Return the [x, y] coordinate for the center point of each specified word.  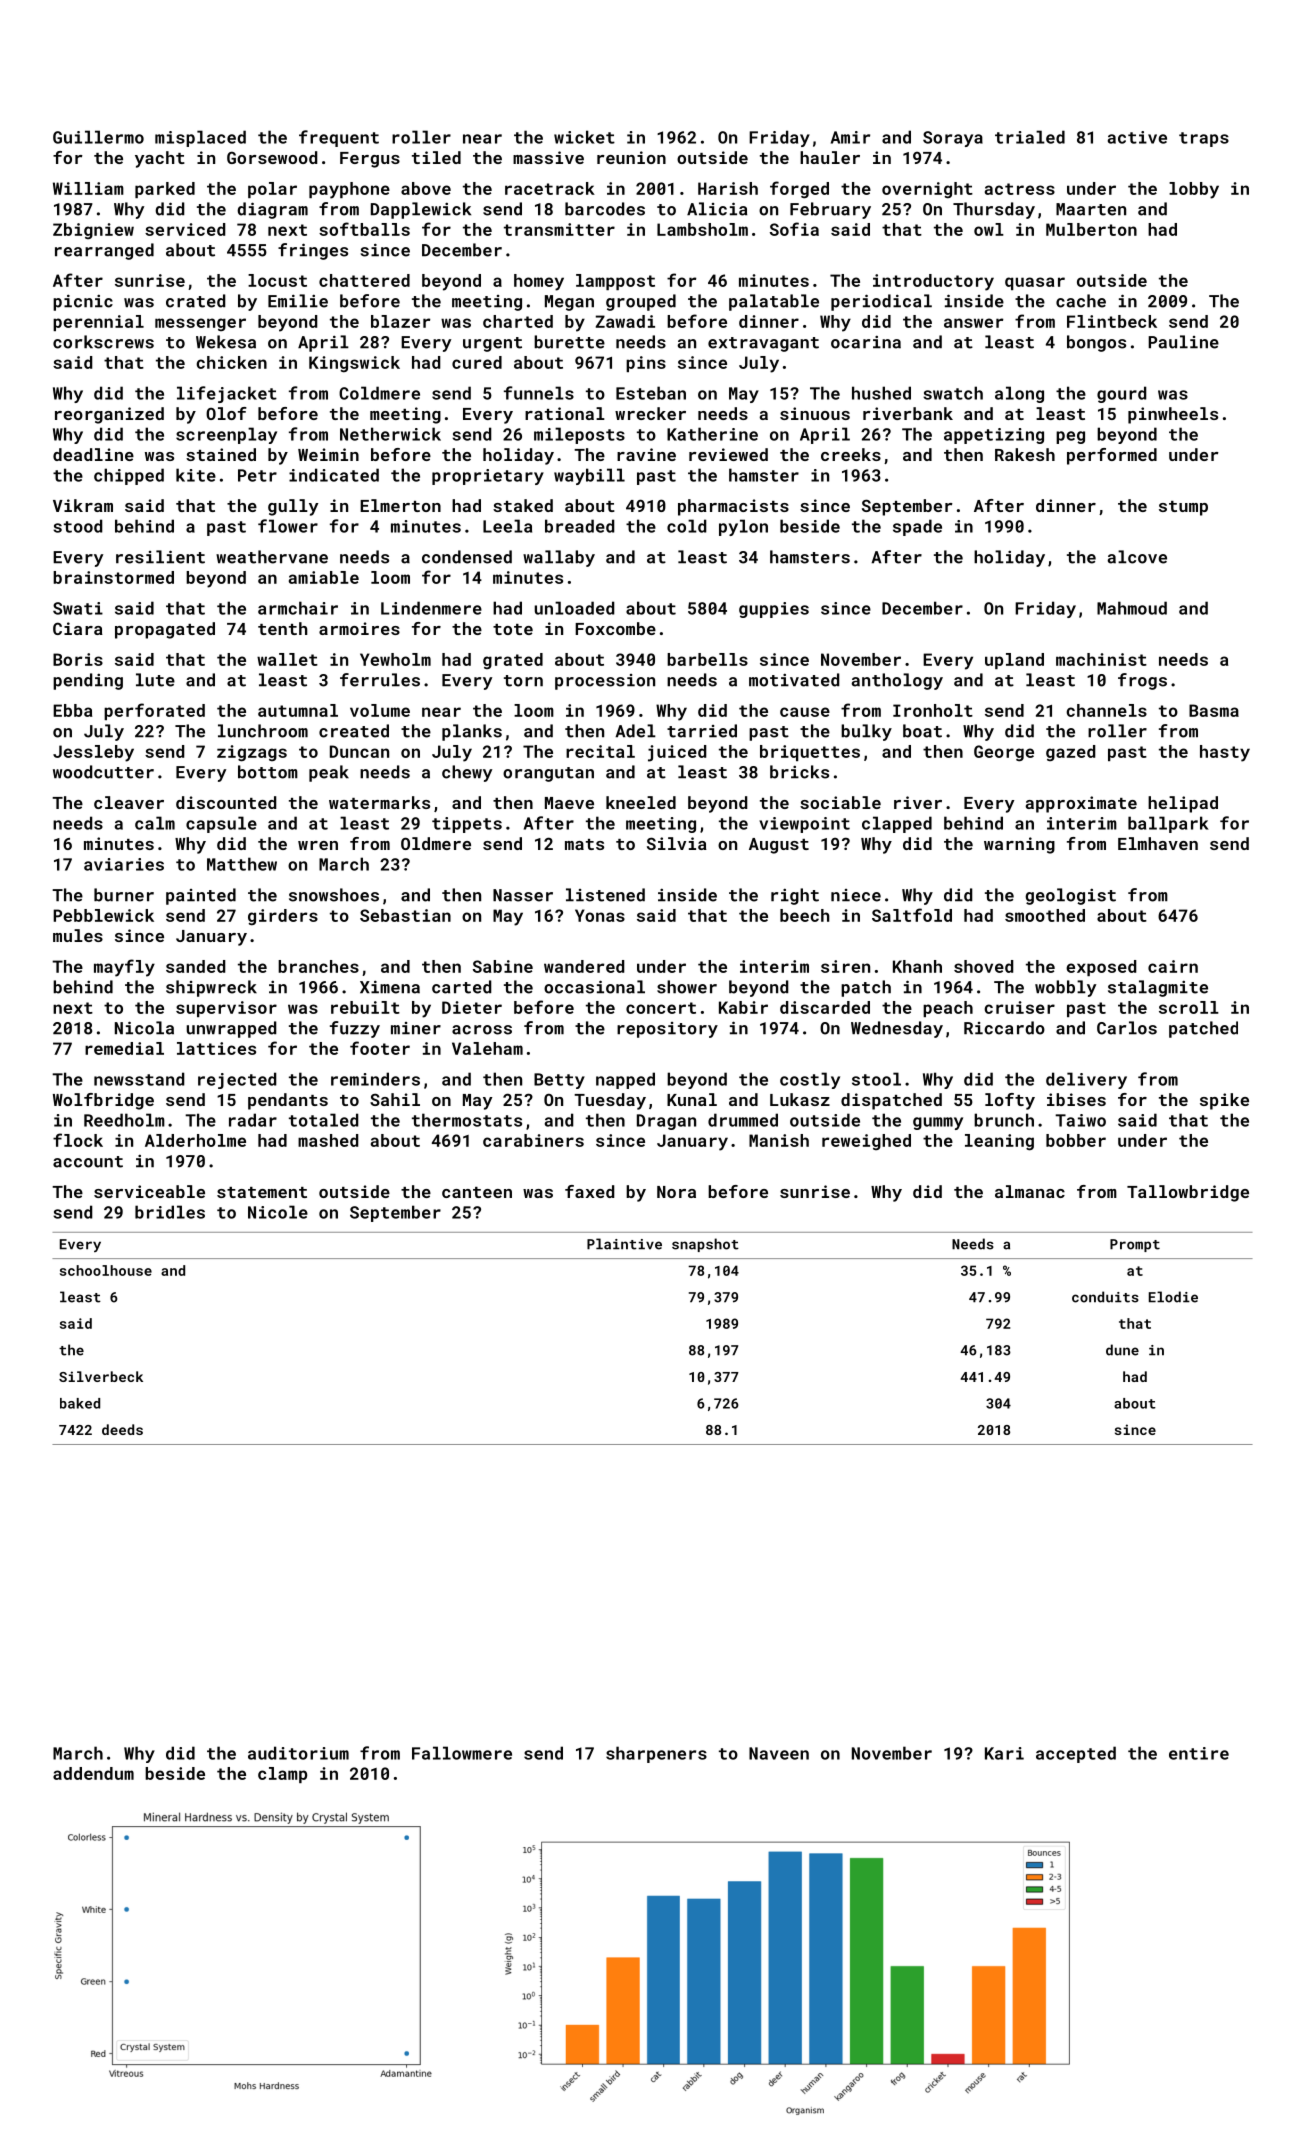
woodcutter [103, 772]
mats [584, 844]
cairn [1173, 966]
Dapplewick [421, 210]
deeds [122, 1429]
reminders [375, 1079]
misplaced [200, 138]
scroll [1189, 1007]
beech [804, 915]
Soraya [953, 139]
